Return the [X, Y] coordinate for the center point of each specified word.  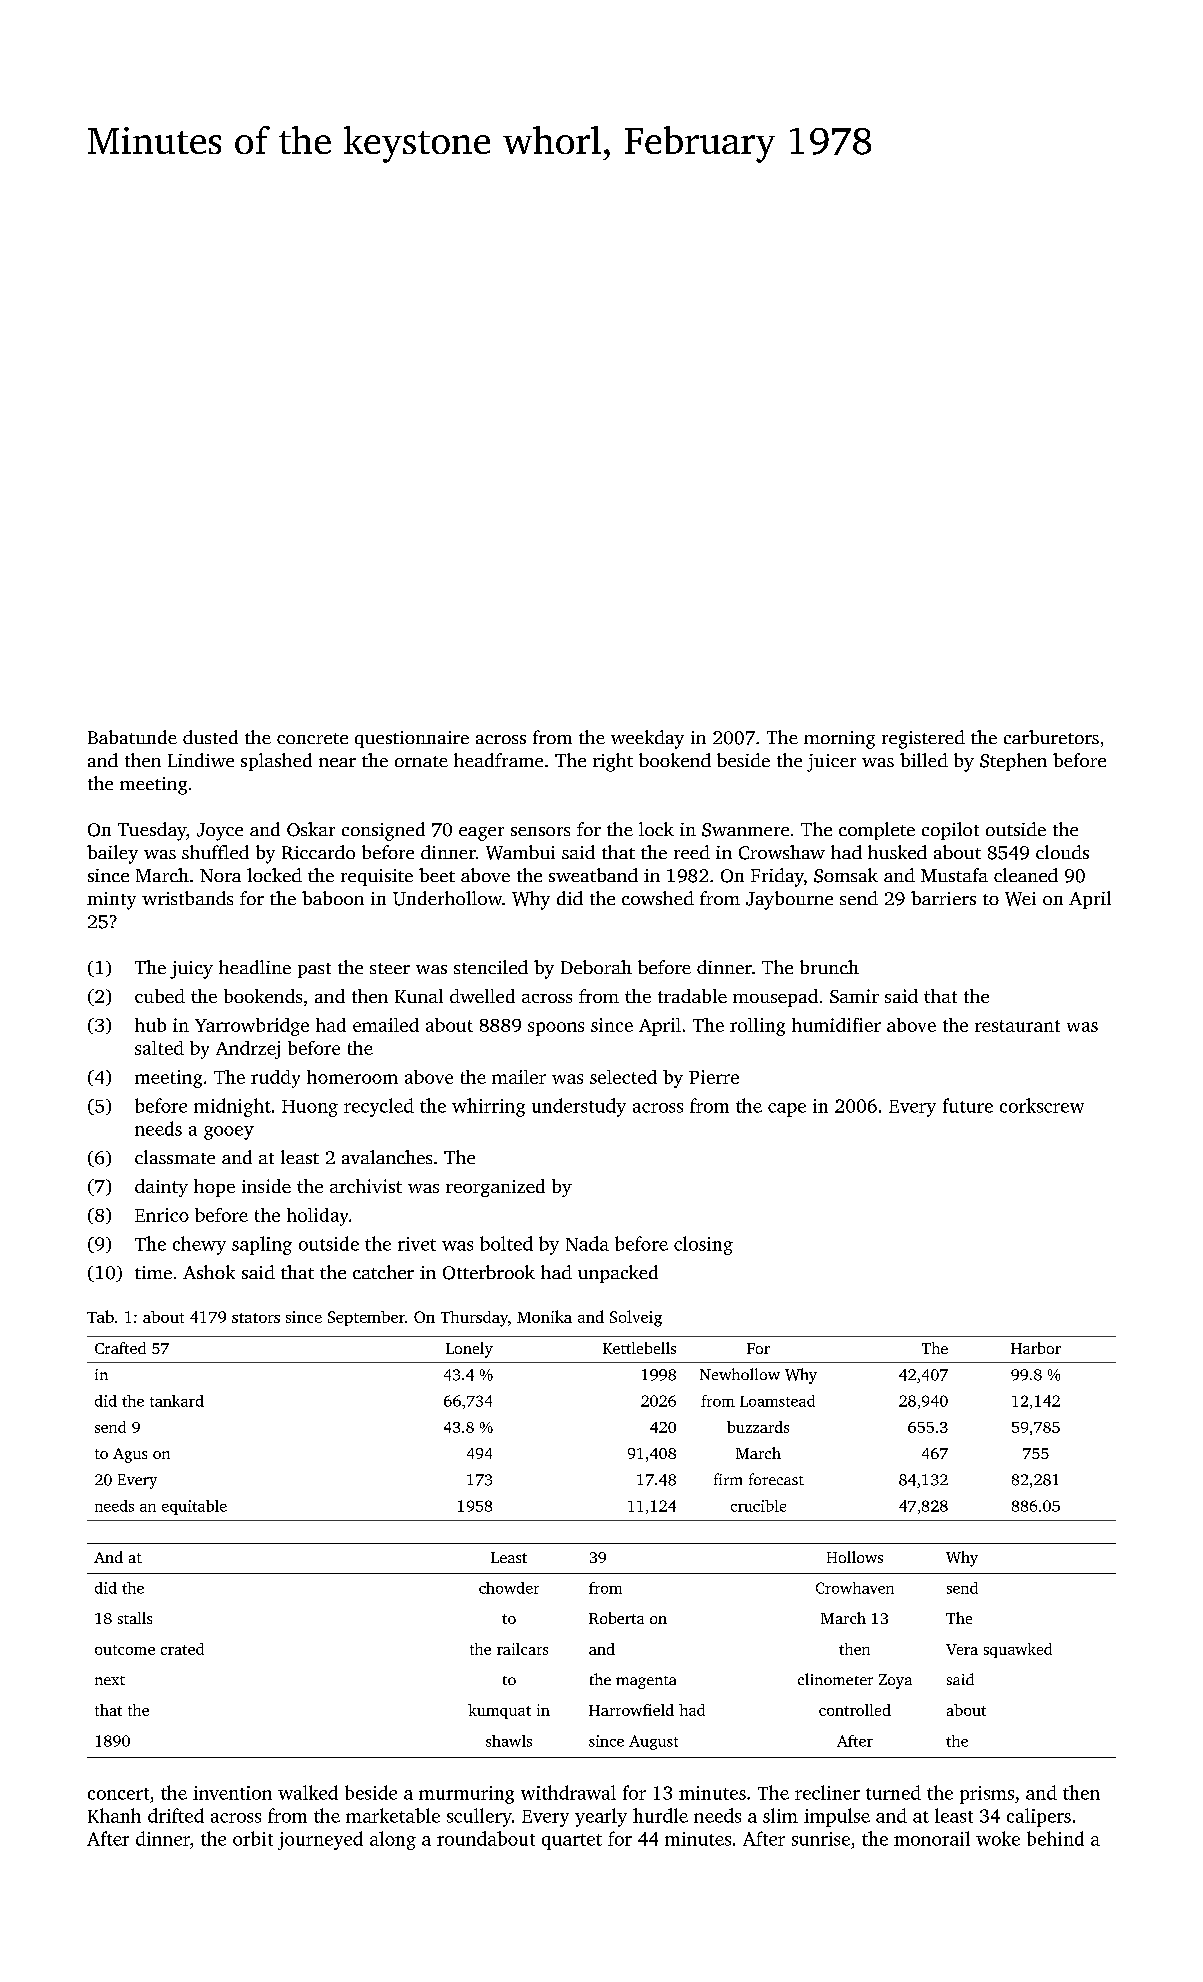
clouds [1062, 852]
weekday [647, 739]
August [653, 1742]
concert [118, 1794]
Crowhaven [855, 1588]
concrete [312, 738]
